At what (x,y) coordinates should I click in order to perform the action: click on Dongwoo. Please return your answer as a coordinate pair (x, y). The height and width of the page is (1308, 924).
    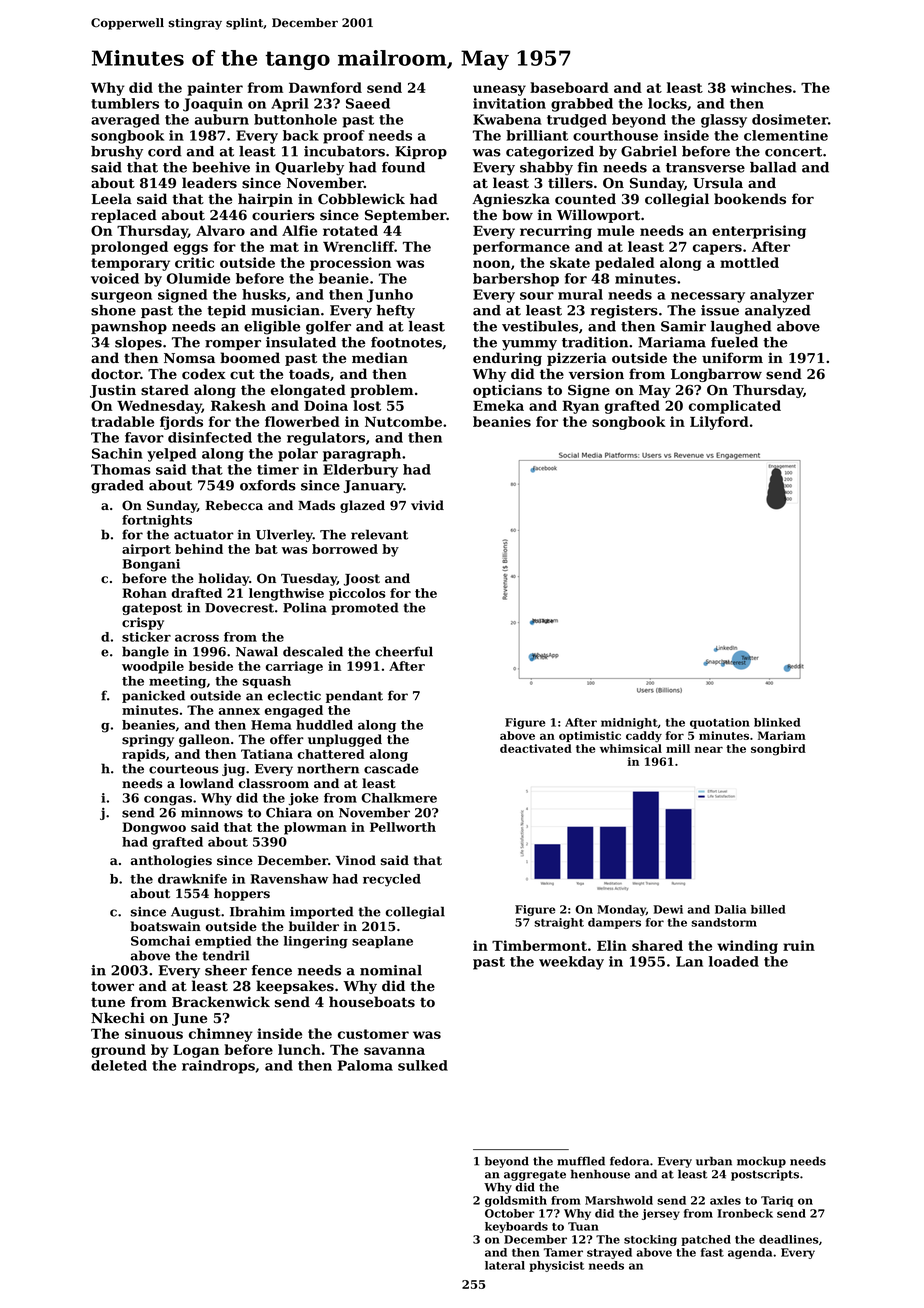
    Looking at the image, I should click on (154, 828).
